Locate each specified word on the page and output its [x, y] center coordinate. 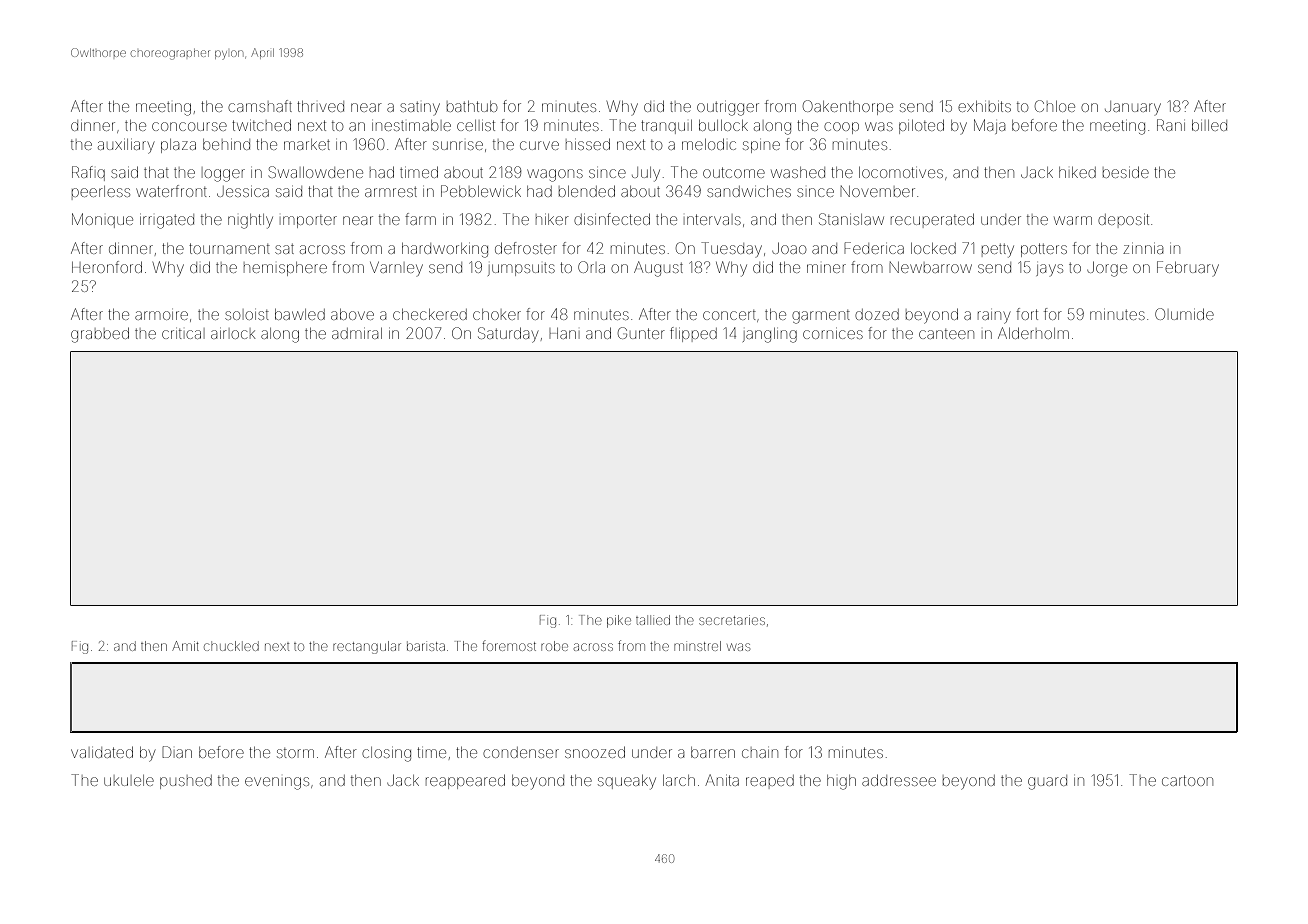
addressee [899, 780]
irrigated [167, 221]
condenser [521, 752]
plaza [178, 146]
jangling [770, 335]
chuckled [231, 646]
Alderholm [1033, 333]
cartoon [1187, 780]
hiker [552, 219]
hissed [588, 144]
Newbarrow [931, 267]
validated [102, 752]
